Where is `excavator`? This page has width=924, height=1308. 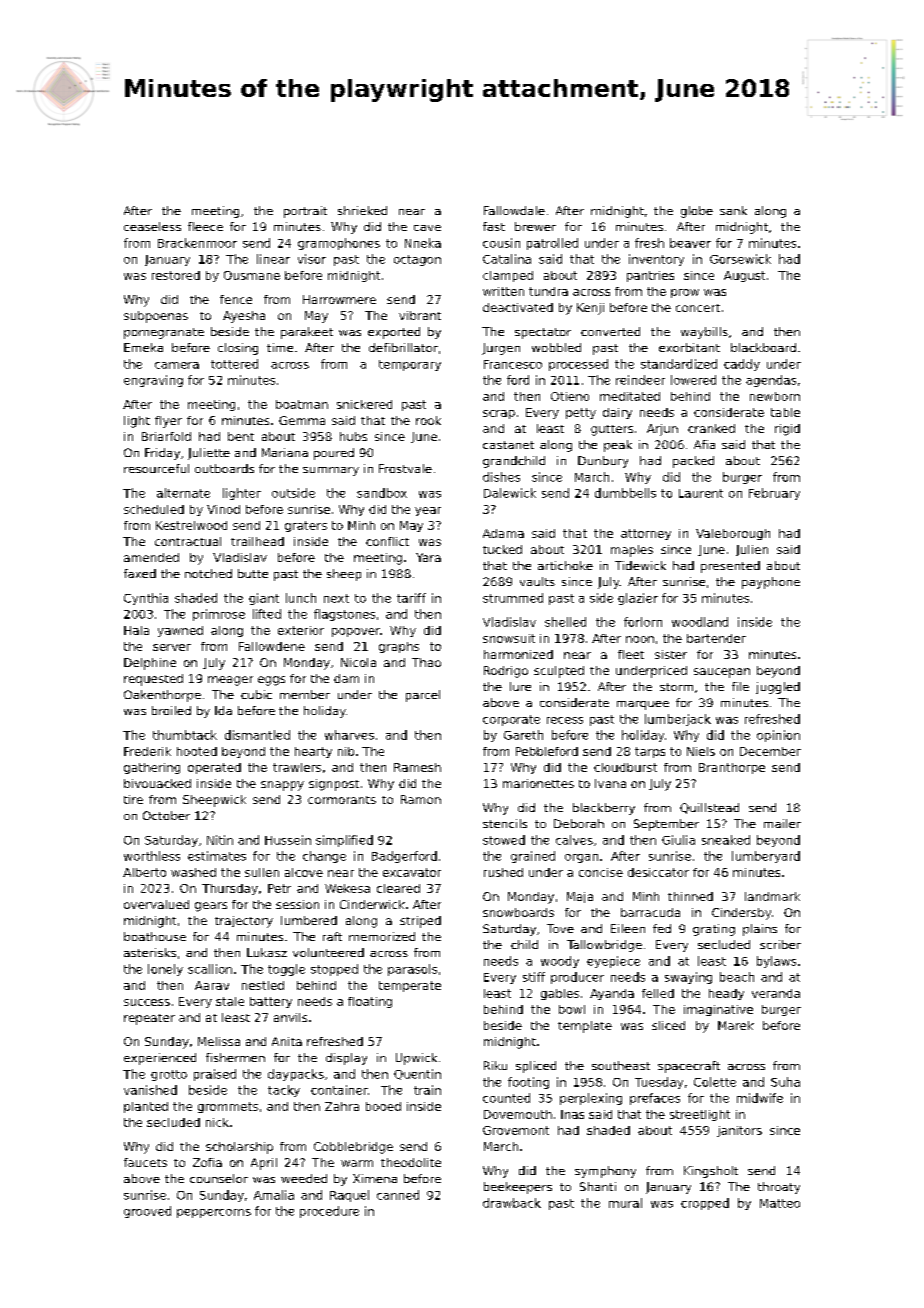
excavator is located at coordinates (412, 872).
